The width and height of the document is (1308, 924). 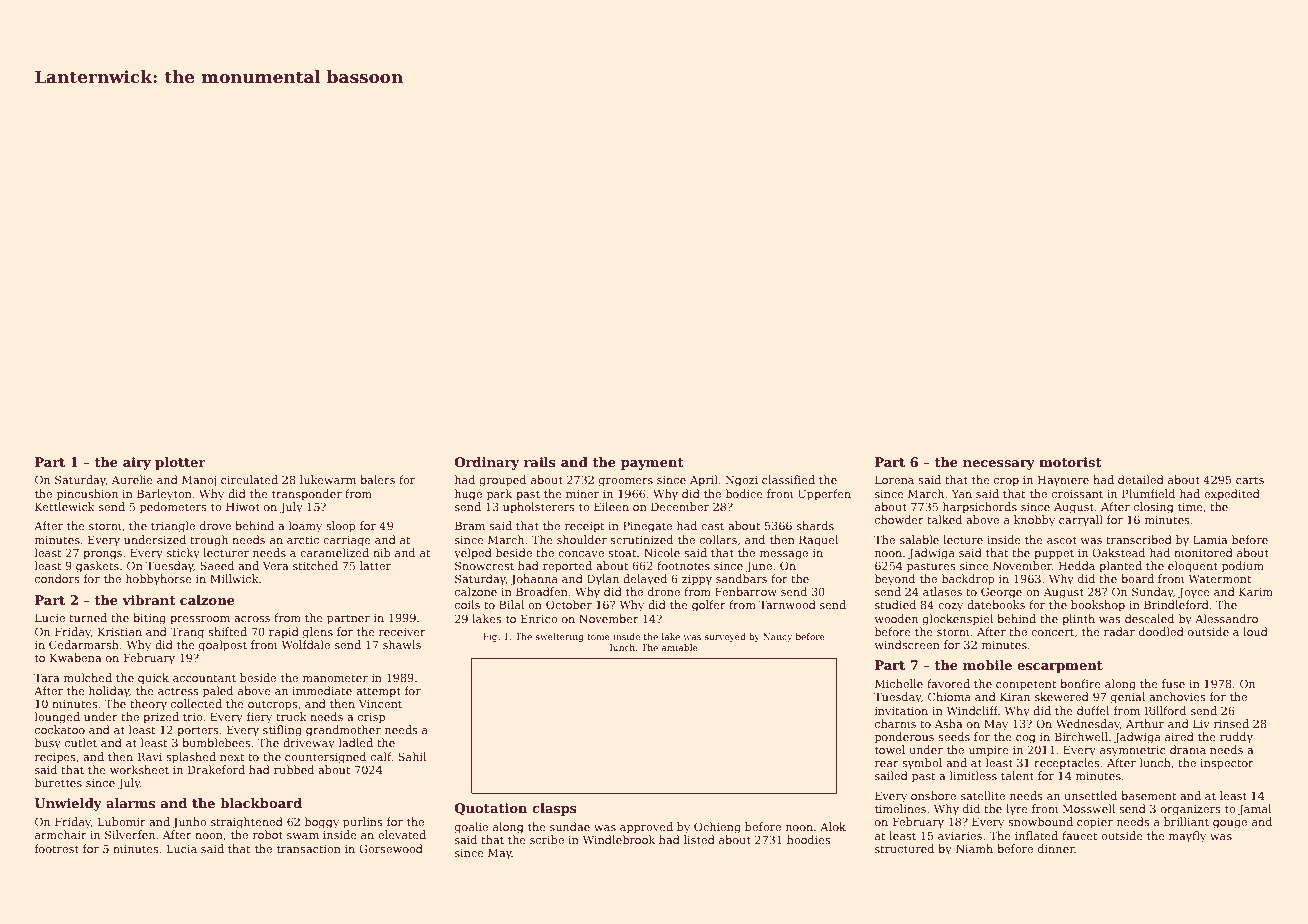 I want to click on receipt, so click(x=585, y=527).
